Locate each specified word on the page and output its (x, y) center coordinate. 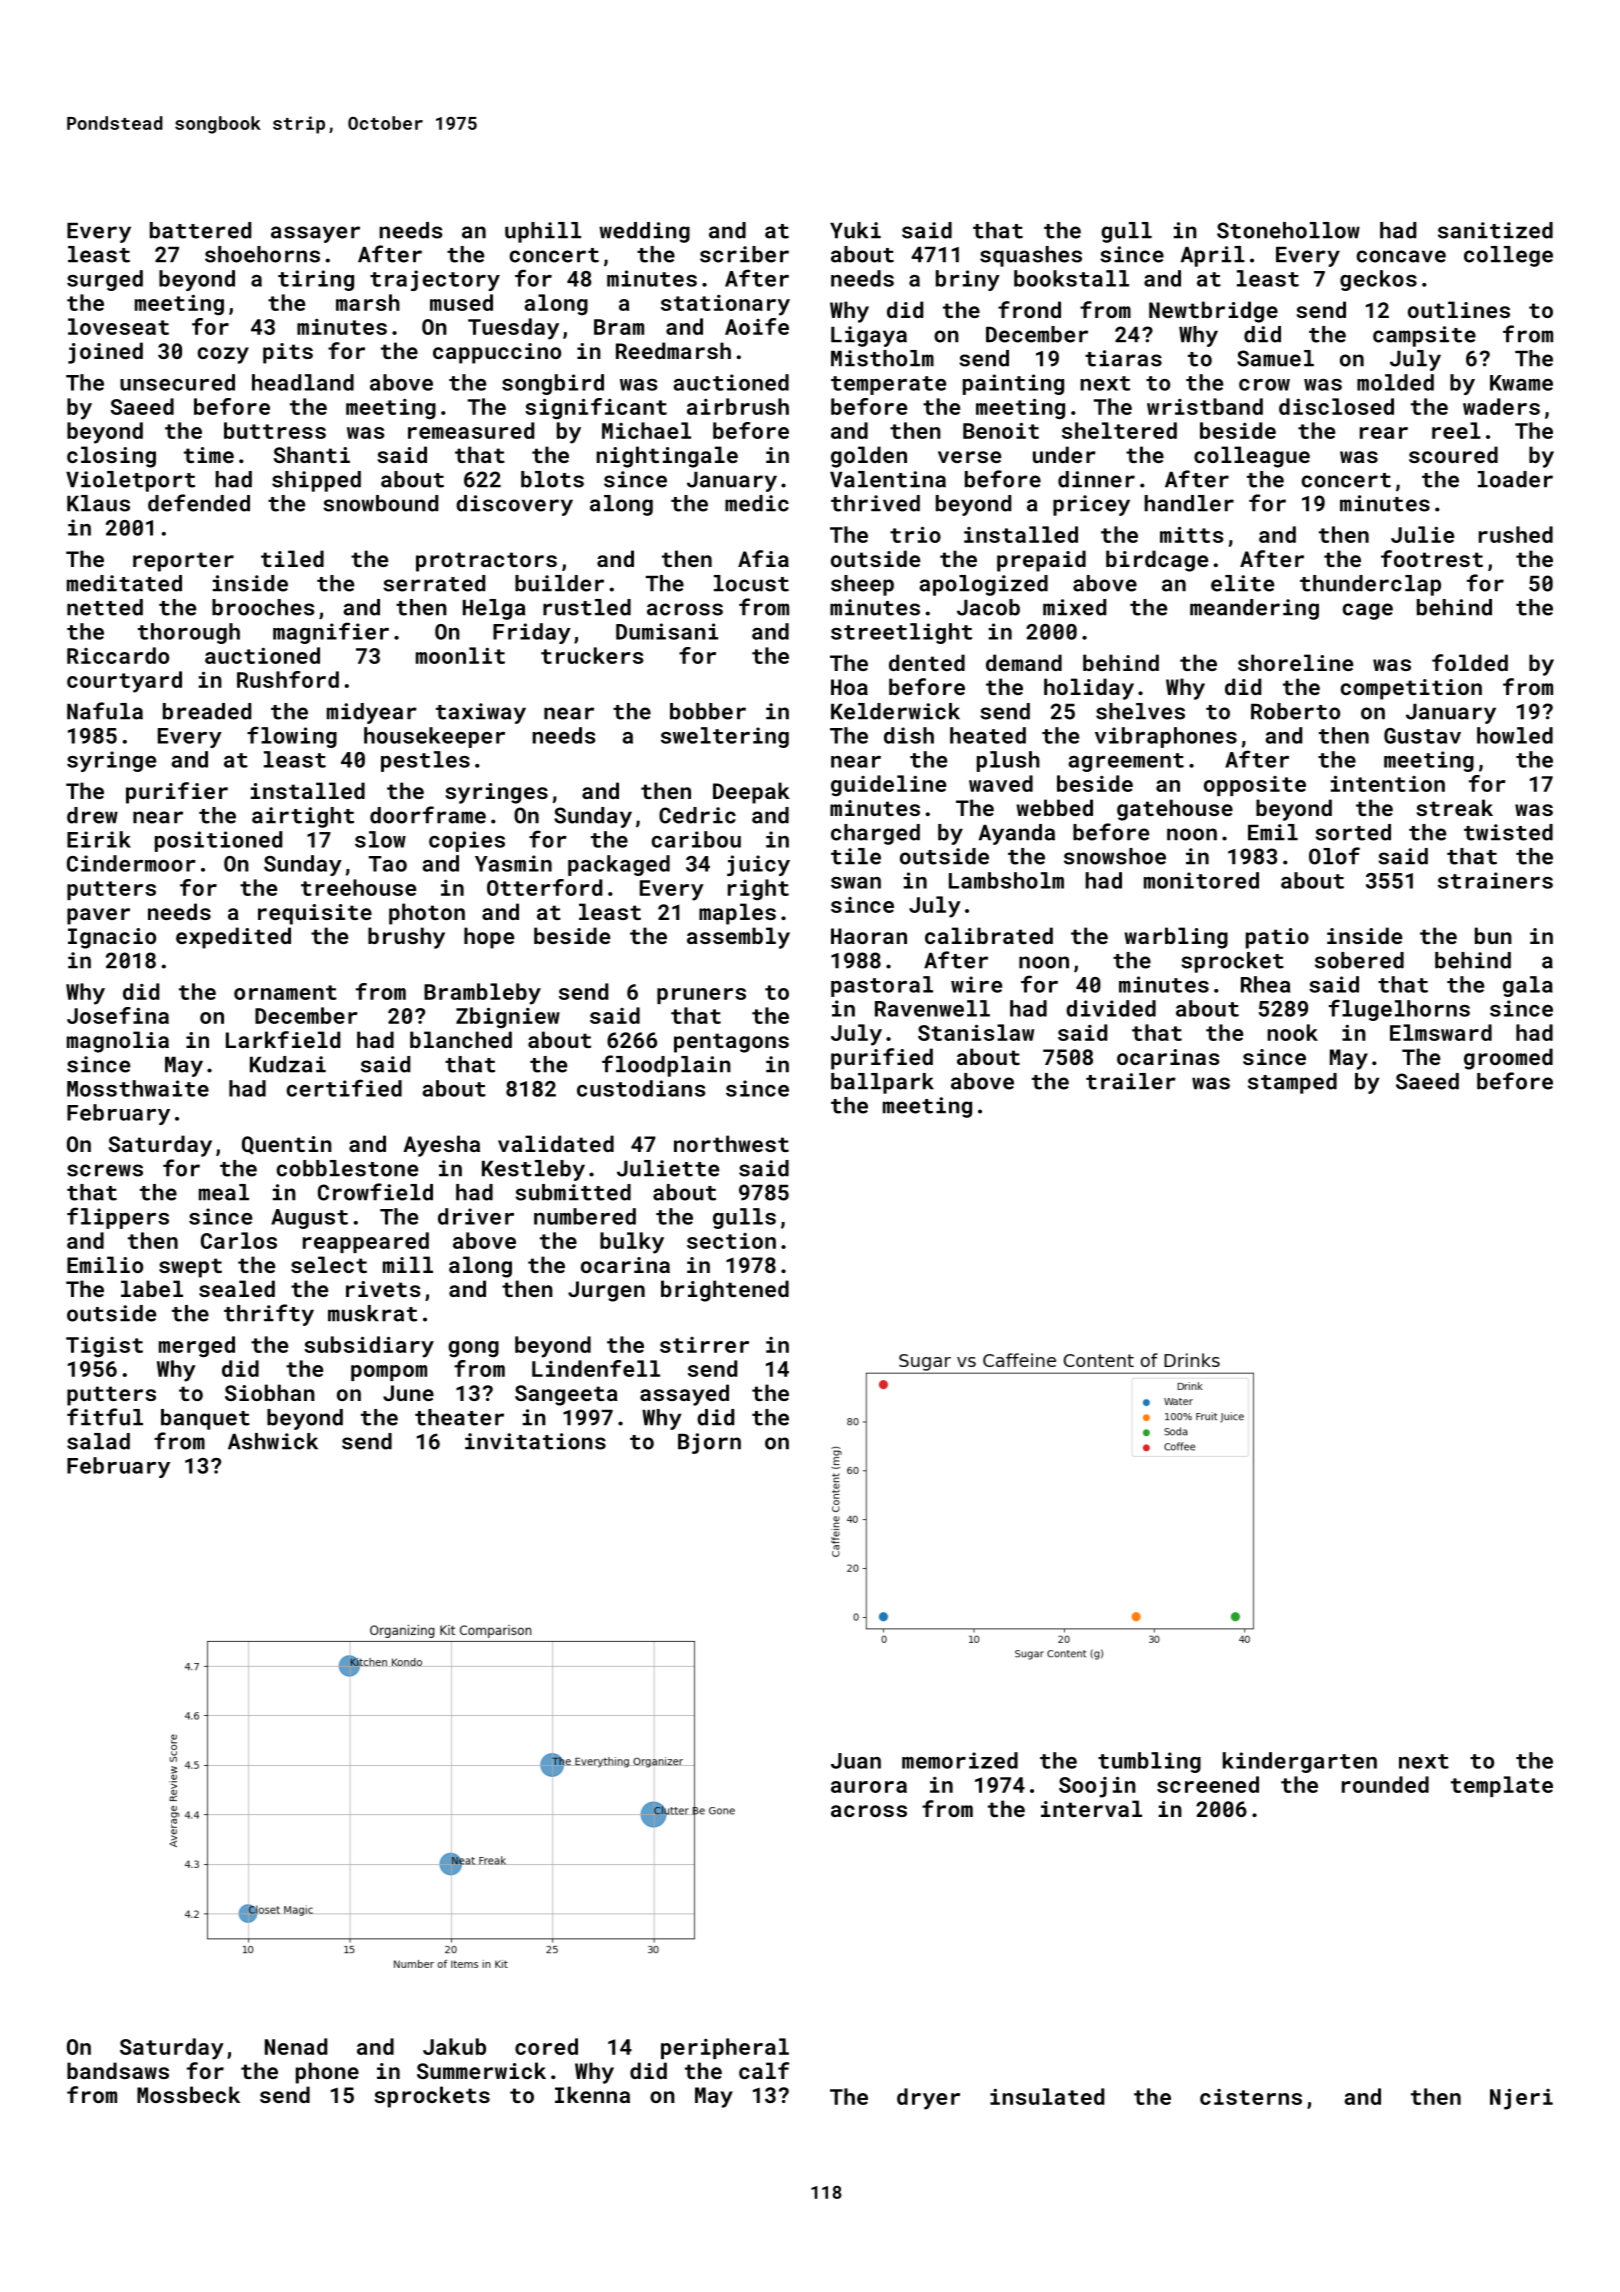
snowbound (380, 503)
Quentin (287, 1145)
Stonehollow (1288, 230)
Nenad (296, 2046)
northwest (731, 1143)
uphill (543, 232)
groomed (1508, 1059)
